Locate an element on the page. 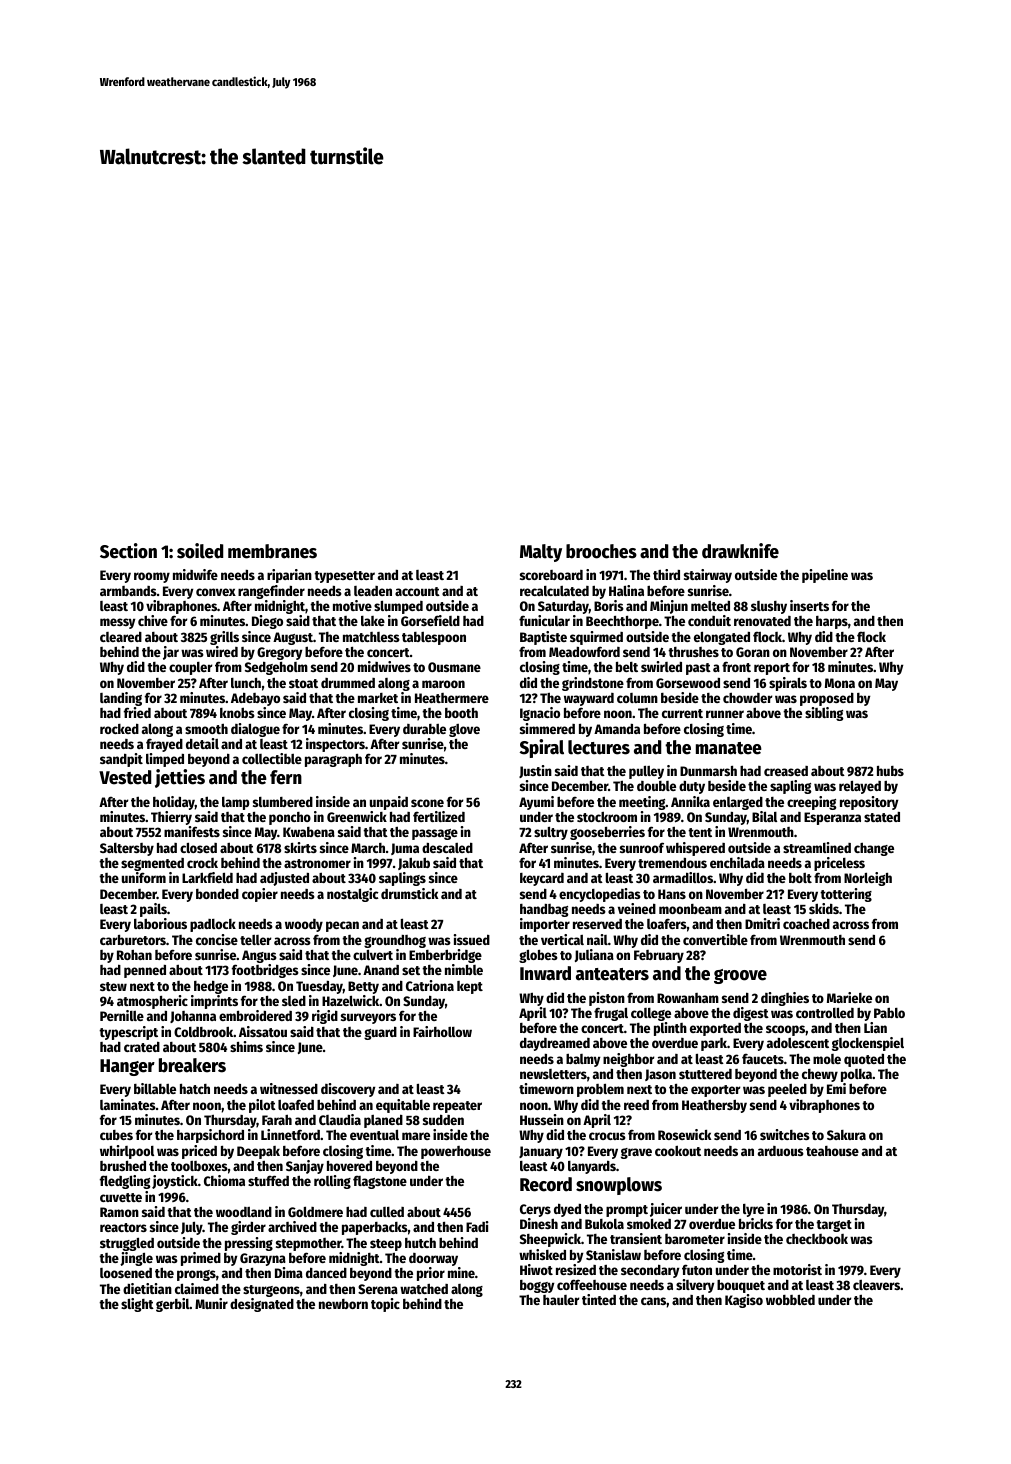 The width and height of the page is (1011, 1464). Boris is located at coordinates (609, 605).
